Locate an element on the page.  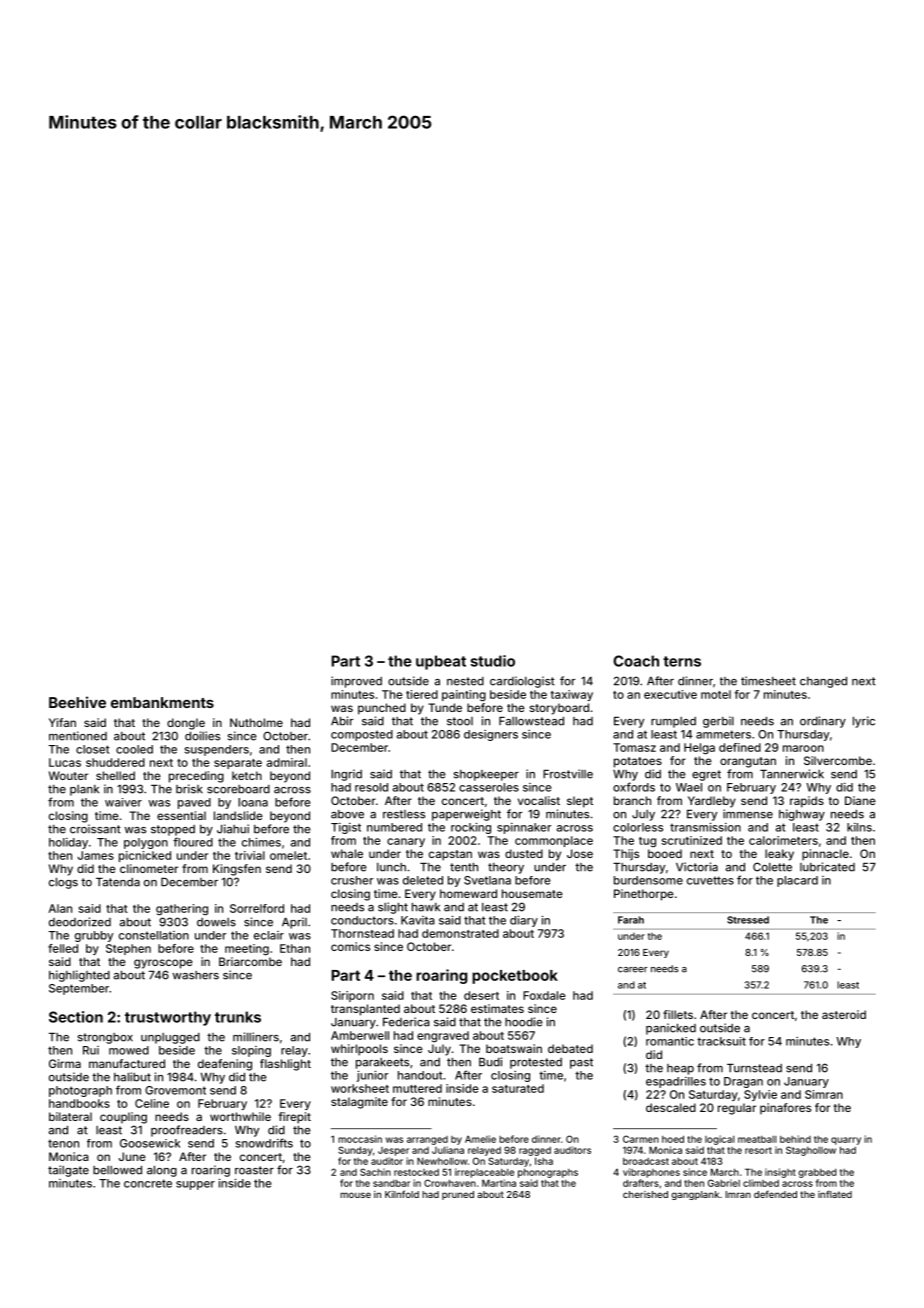
Grovemont is located at coordinates (175, 1090).
